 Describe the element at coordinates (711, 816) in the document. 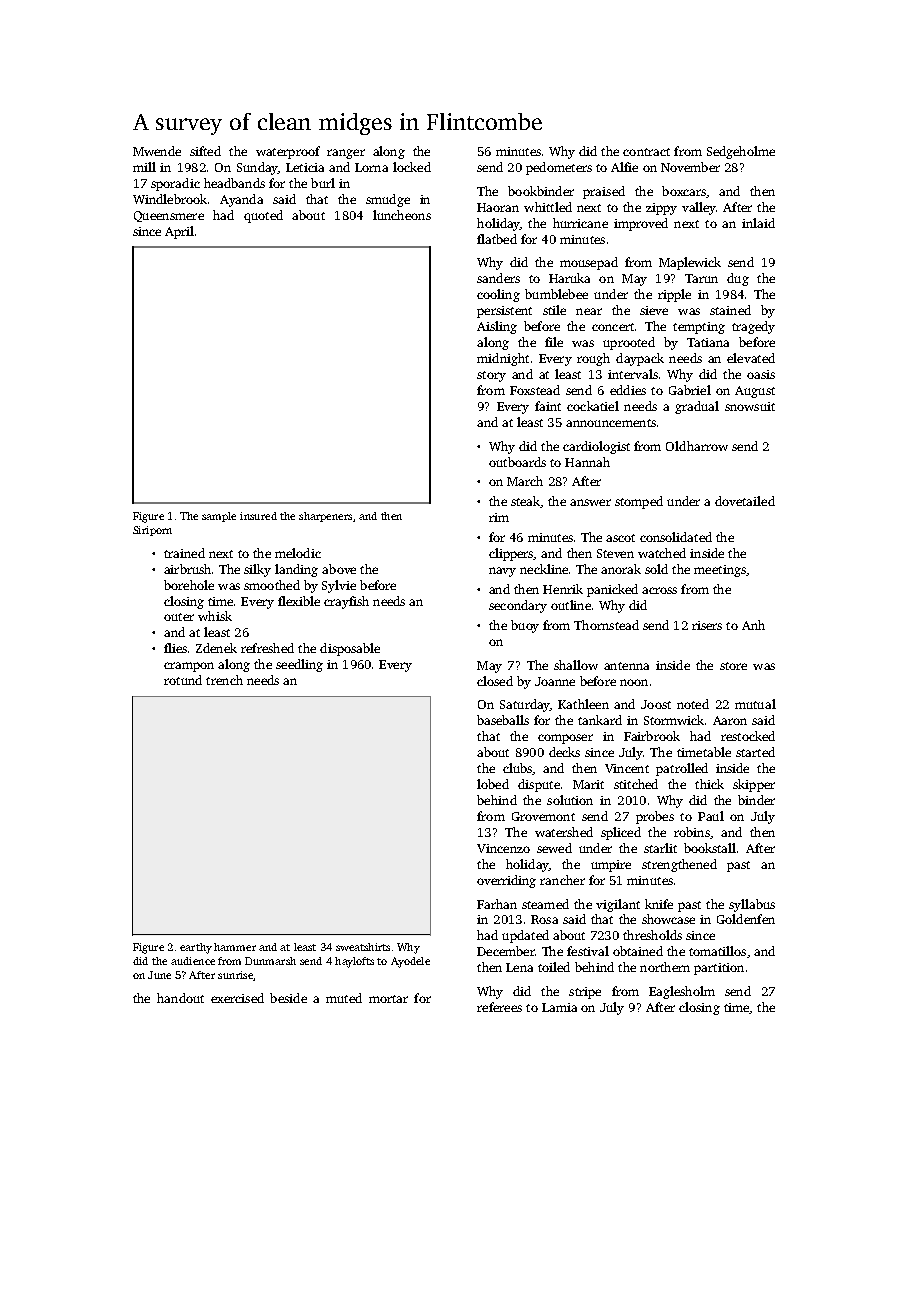

I see `Paul` at that location.
